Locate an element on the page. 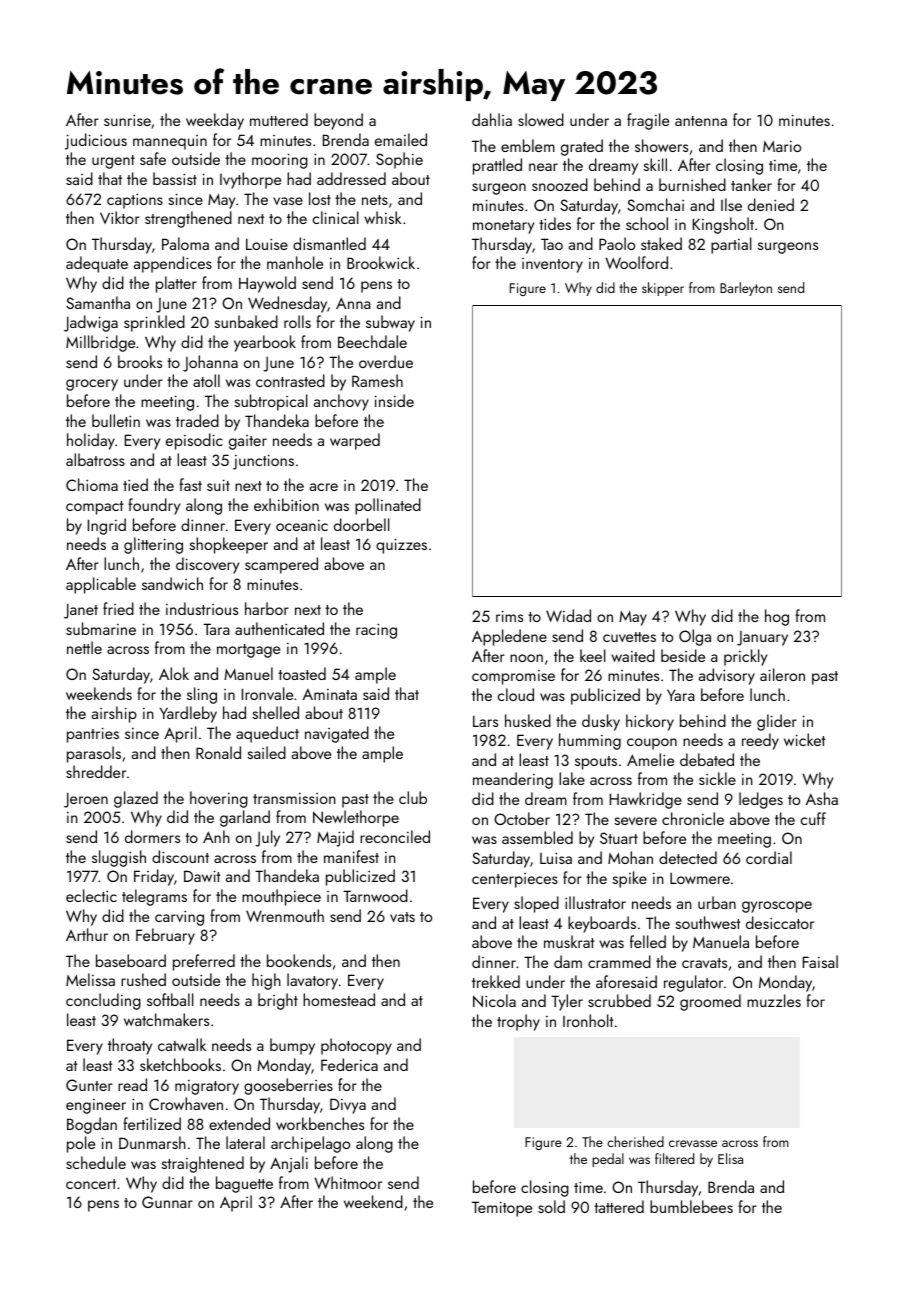 The width and height of the image is (908, 1316). judicious is located at coordinates (96, 141).
